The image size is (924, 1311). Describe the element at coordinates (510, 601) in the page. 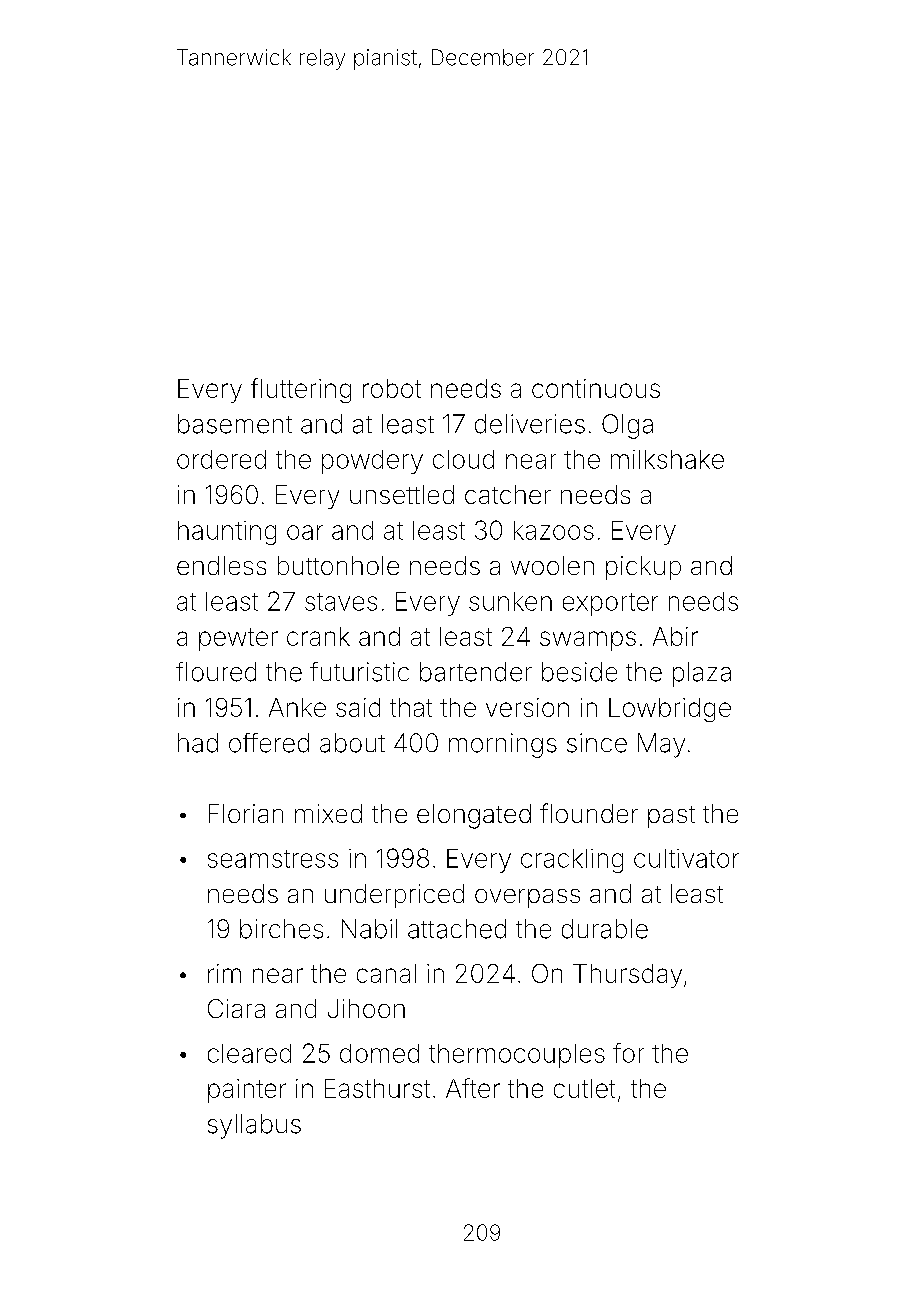

I see `sunken` at that location.
